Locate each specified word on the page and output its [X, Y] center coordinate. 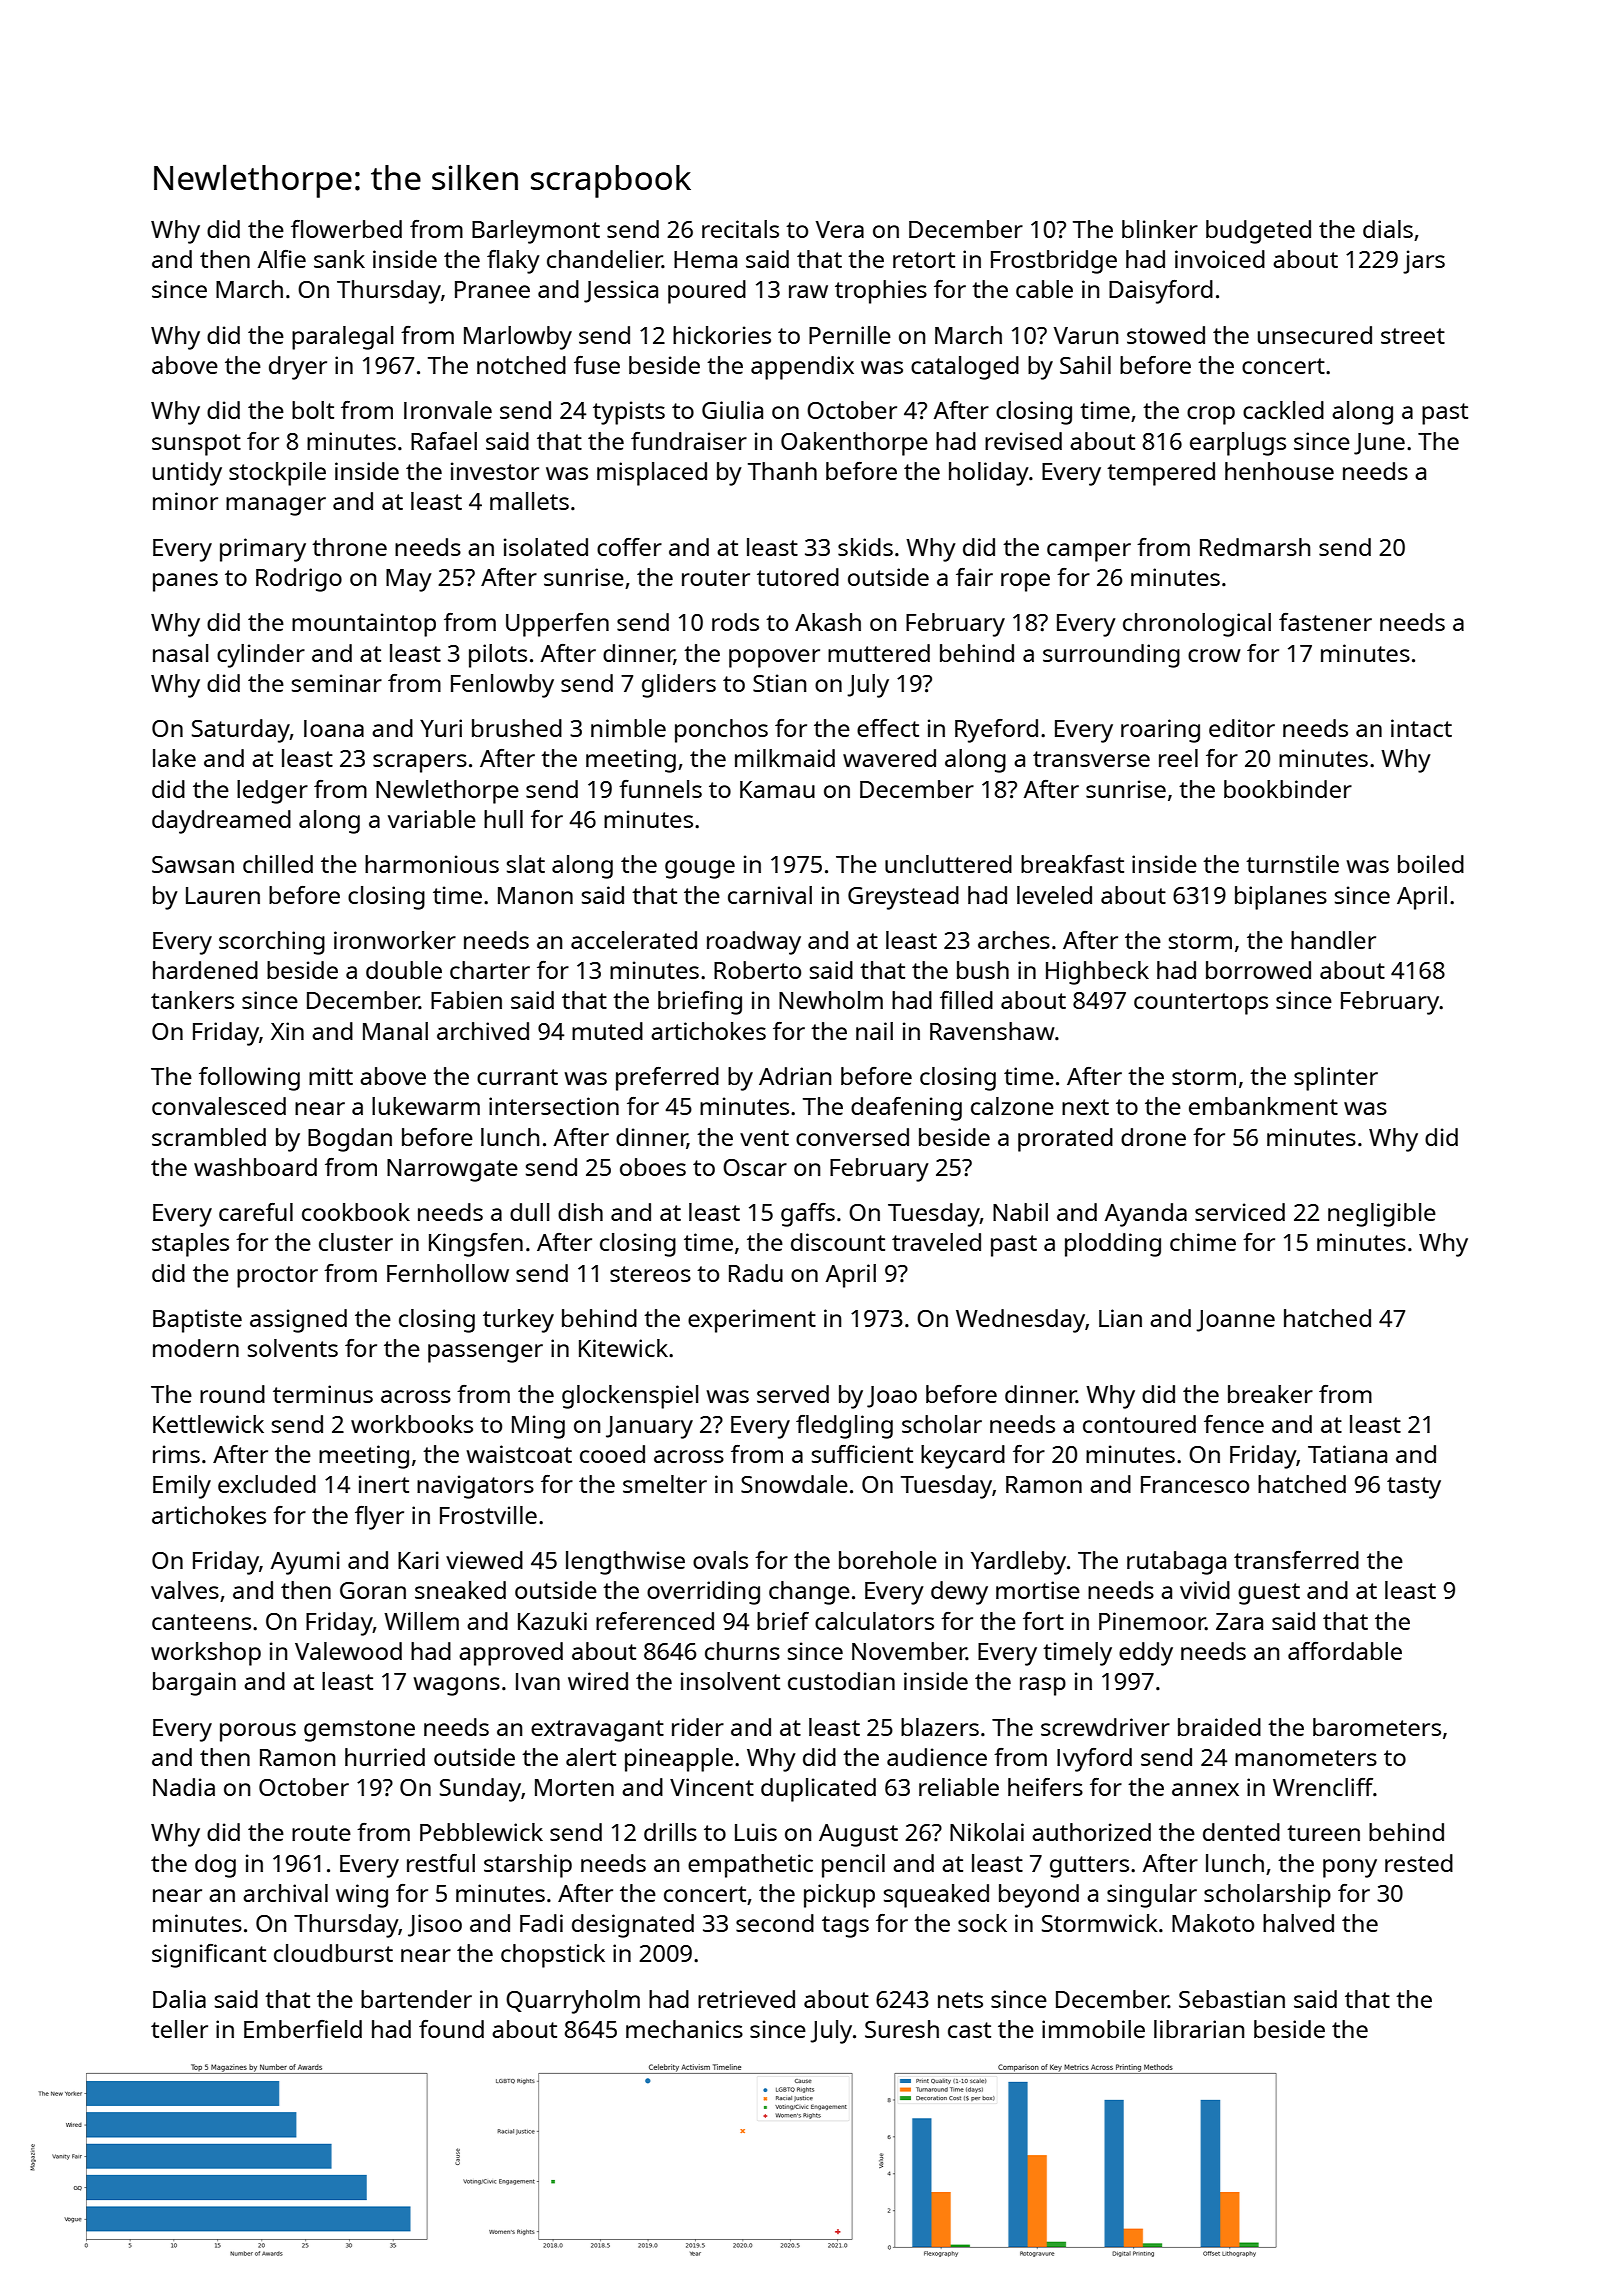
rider [698, 1727]
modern [196, 1348]
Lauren [223, 895]
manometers [1306, 1758]
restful [441, 1863]
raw [808, 291]
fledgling [844, 1427]
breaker [1270, 1394]
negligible [1382, 1215]
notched [521, 365]
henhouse [1279, 471]
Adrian [795, 1076]
